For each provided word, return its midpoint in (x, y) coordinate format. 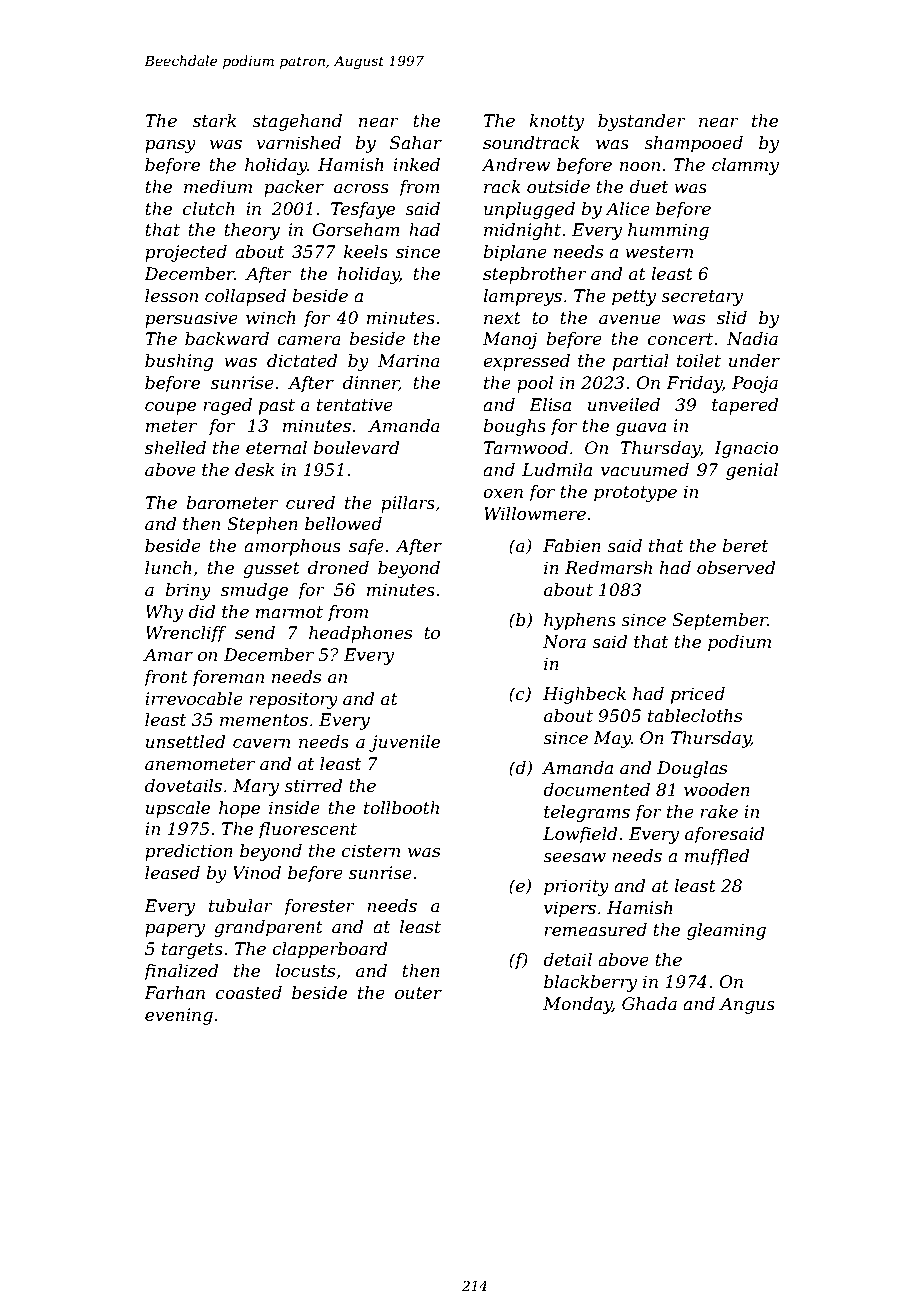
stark (214, 121)
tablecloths (695, 716)
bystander (642, 122)
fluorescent (307, 830)
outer (418, 993)
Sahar (416, 142)
